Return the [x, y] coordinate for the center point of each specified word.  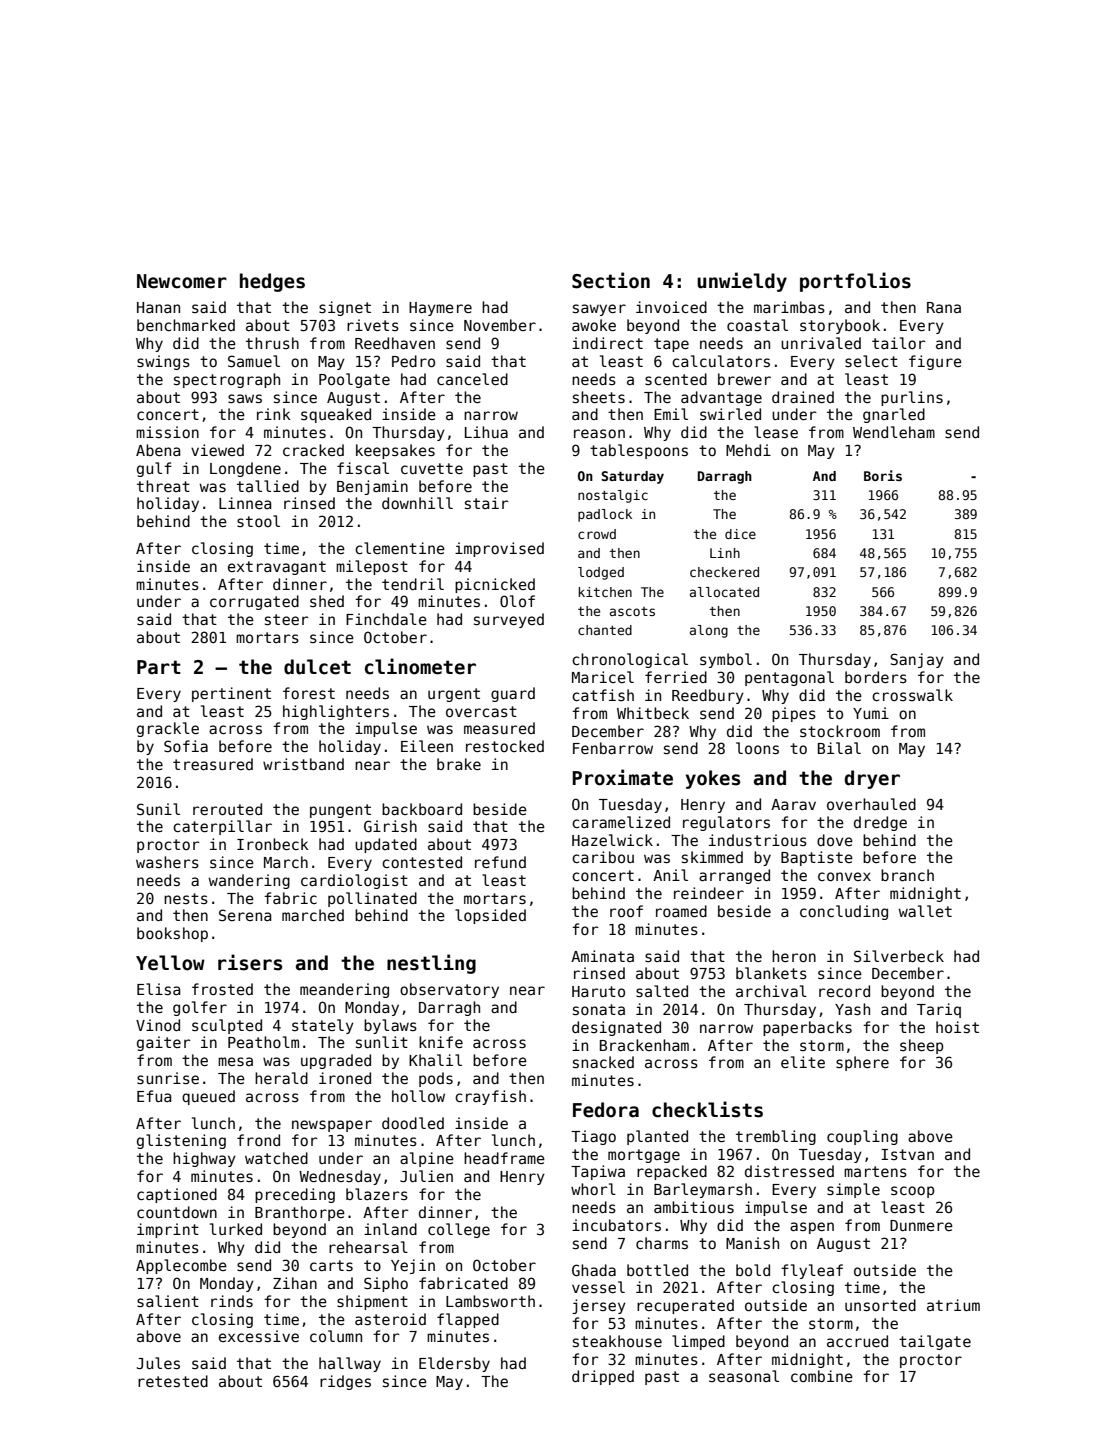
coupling [862, 1137]
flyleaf [812, 1271]
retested [173, 1381]
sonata [599, 1009]
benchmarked [186, 325]
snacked [603, 1062]
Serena [245, 915]
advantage [721, 398]
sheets [599, 397]
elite [803, 1062]
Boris [883, 475]
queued [208, 1097]
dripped [603, 1377]
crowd [597, 534]
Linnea [245, 503]
